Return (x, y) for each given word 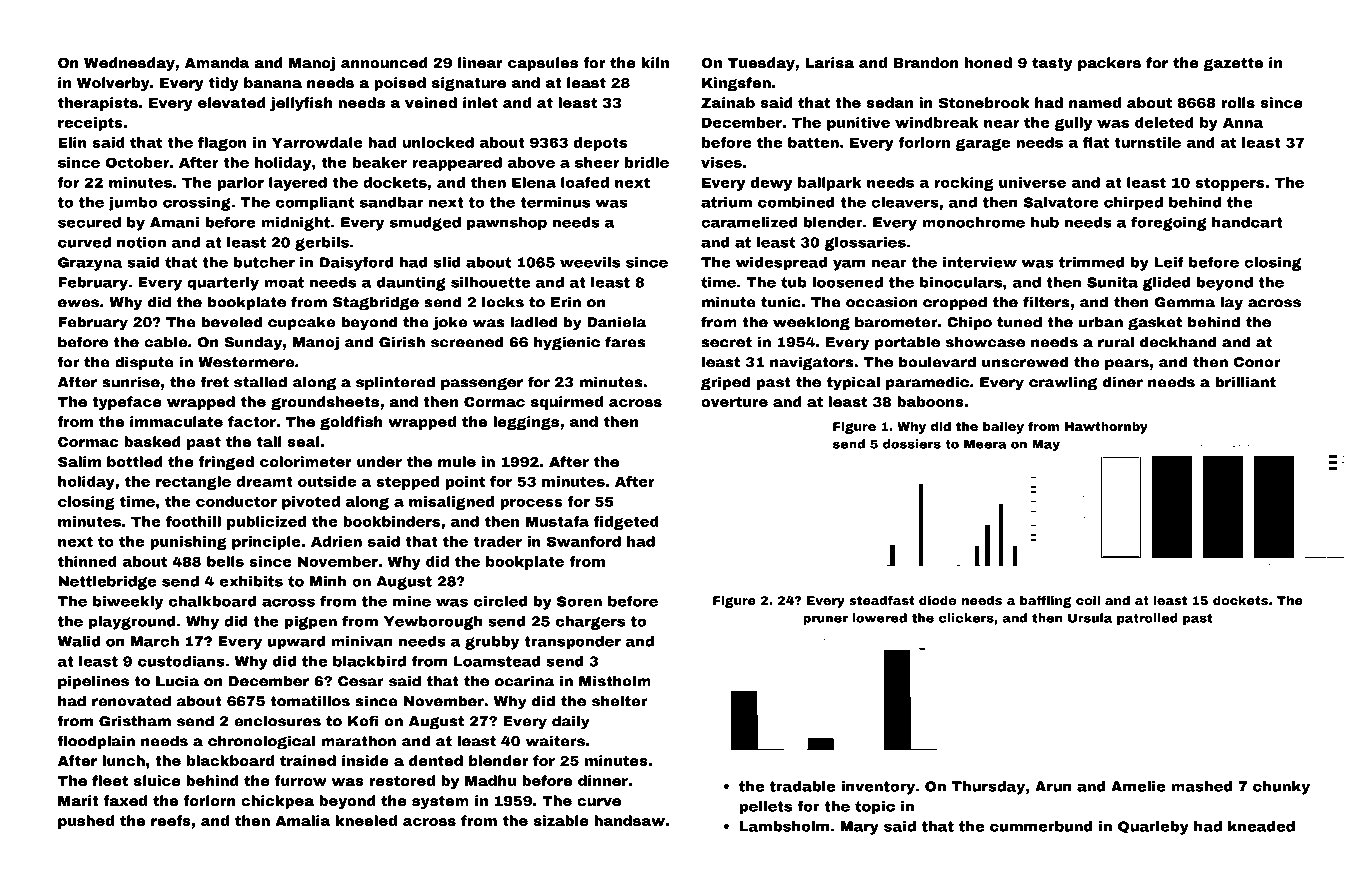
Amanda (217, 62)
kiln (655, 62)
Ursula (1090, 618)
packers (1109, 64)
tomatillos (310, 701)
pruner (825, 620)
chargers (590, 623)
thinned (87, 561)
